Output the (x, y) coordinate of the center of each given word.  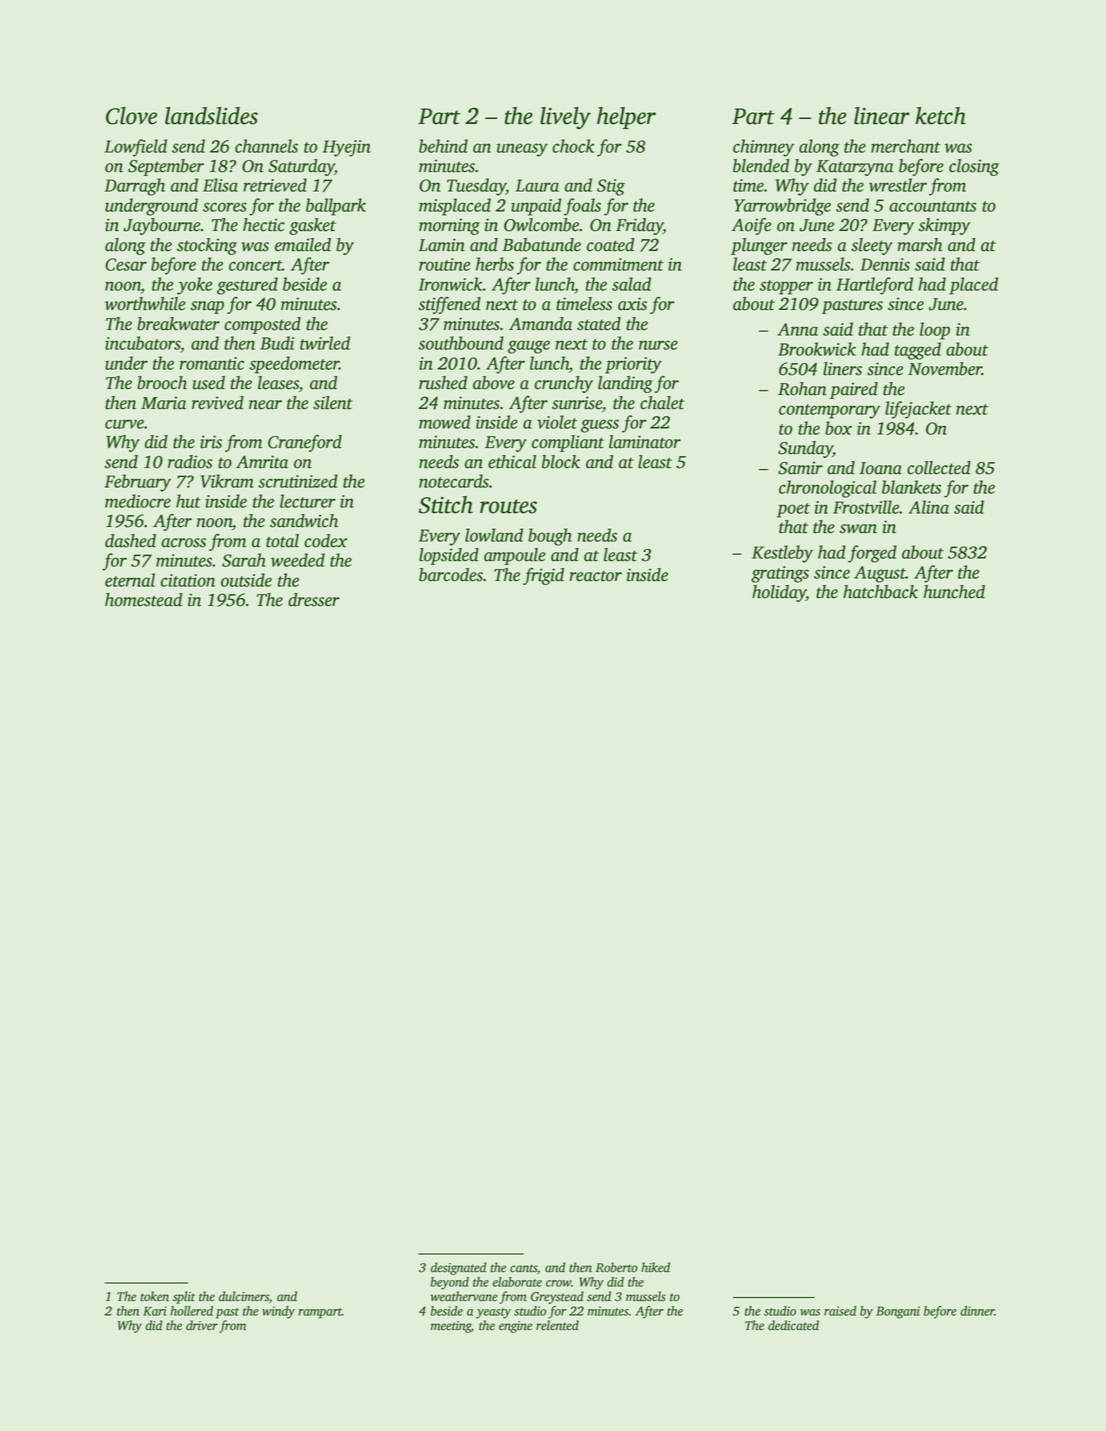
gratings (780, 574)
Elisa (220, 185)
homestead (144, 600)
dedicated (793, 1325)
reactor (595, 576)
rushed (443, 383)
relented (557, 1325)
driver (202, 1325)
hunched (954, 592)
